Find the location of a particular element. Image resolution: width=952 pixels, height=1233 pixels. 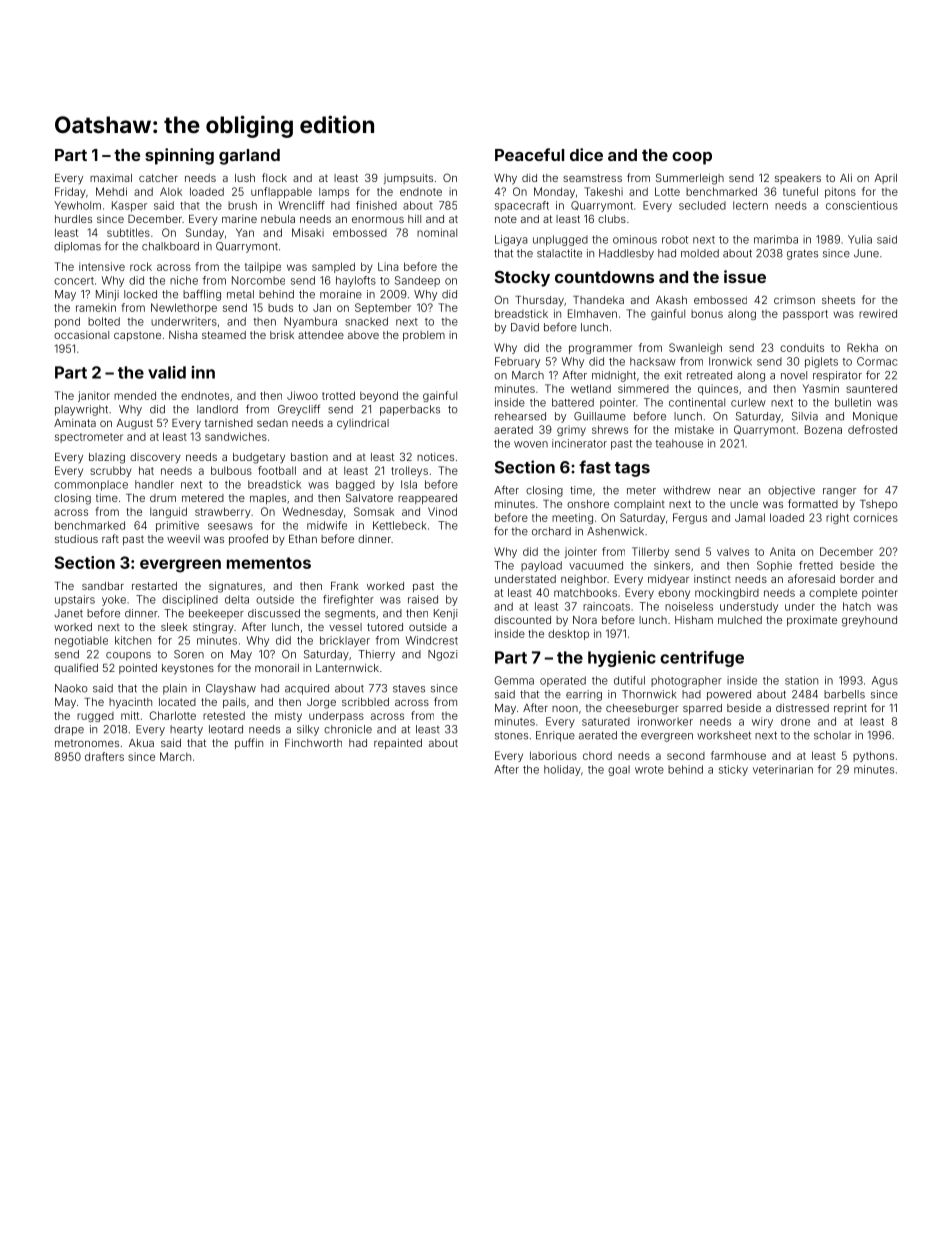

woven is located at coordinates (531, 444).
